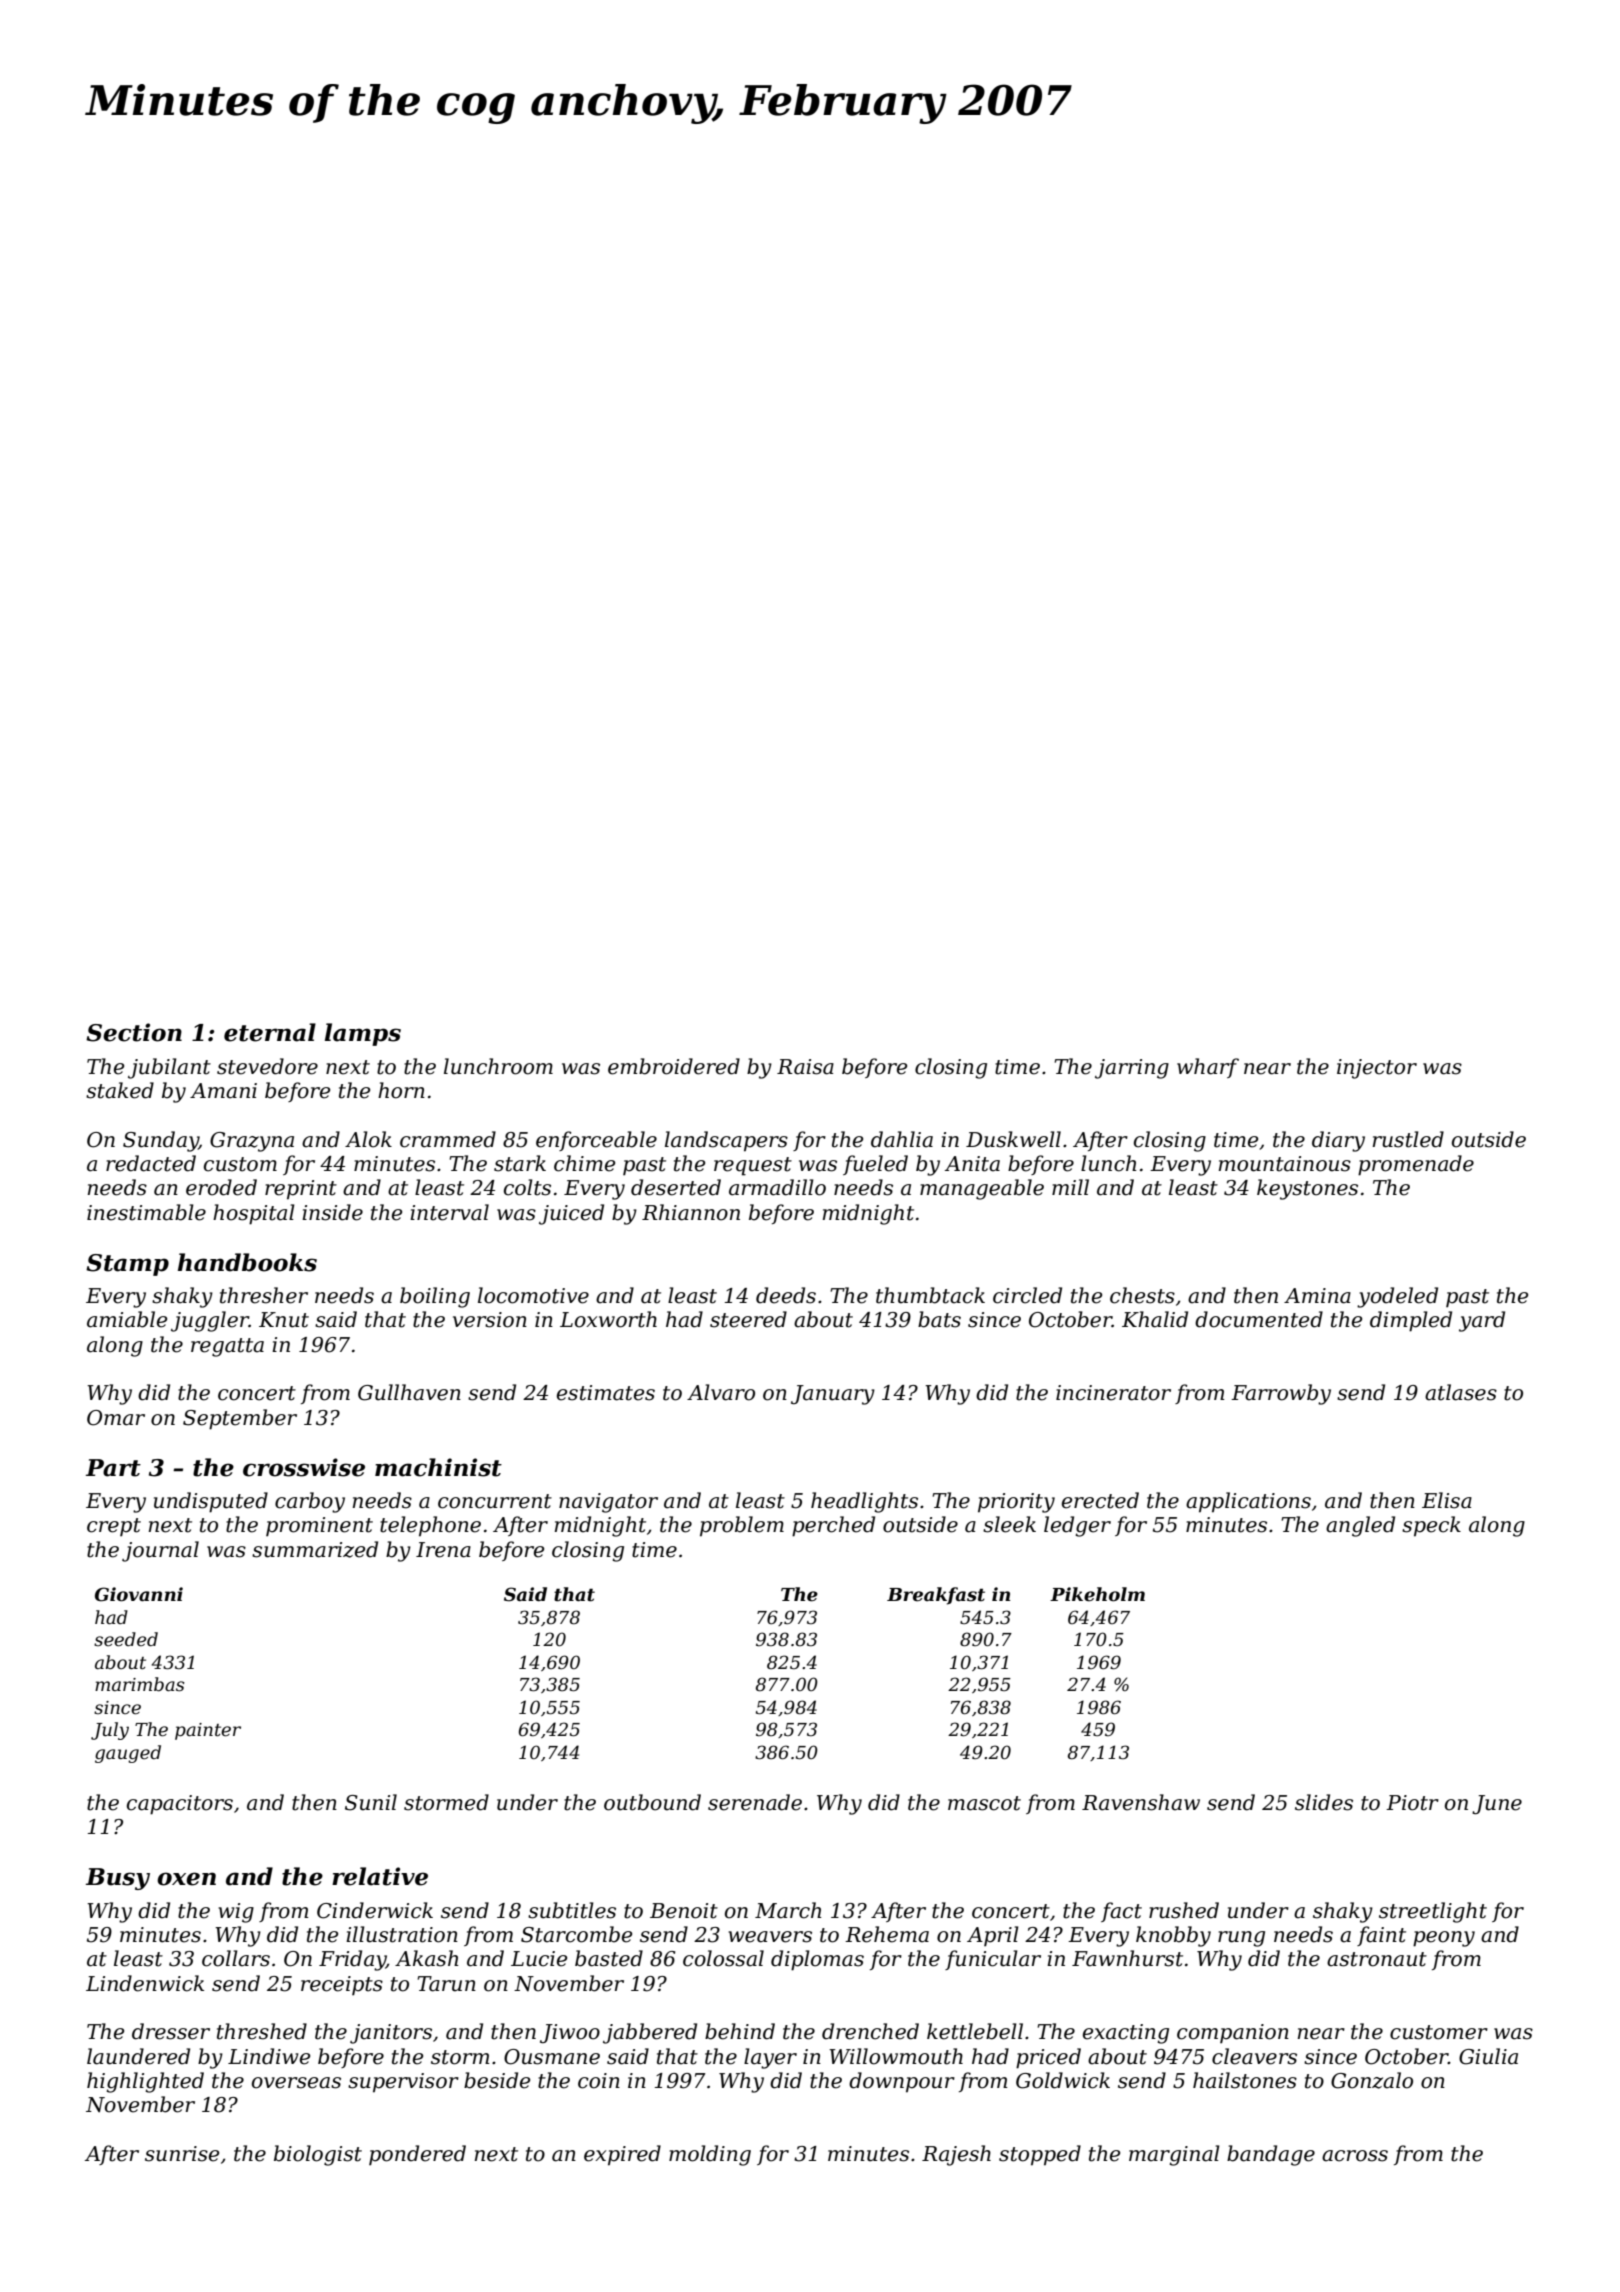 This screenshot has width=1620, height=2292. What do you see at coordinates (449, 1212) in the screenshot?
I see `interval` at bounding box center [449, 1212].
